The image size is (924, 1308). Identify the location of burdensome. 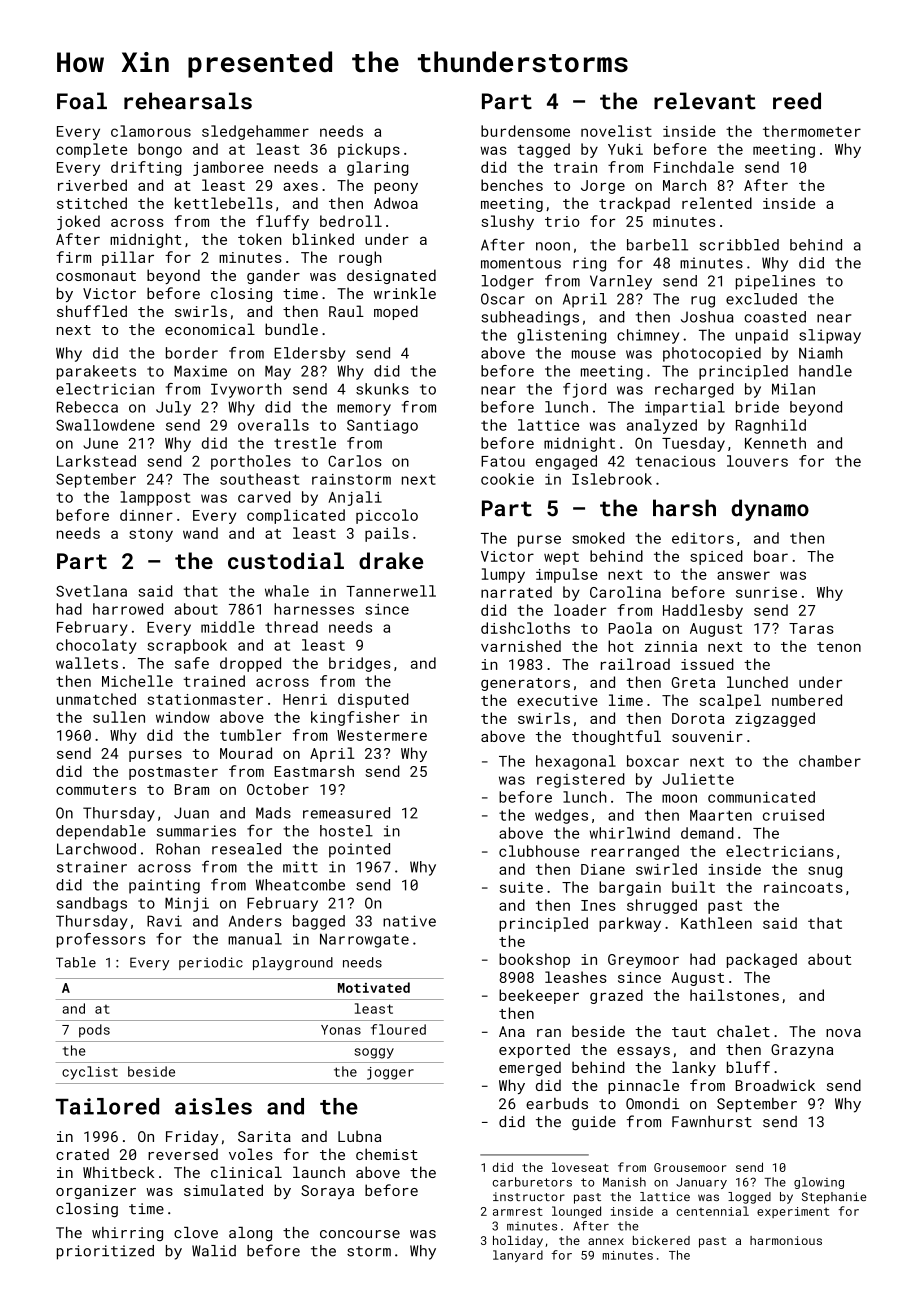
(525, 131).
